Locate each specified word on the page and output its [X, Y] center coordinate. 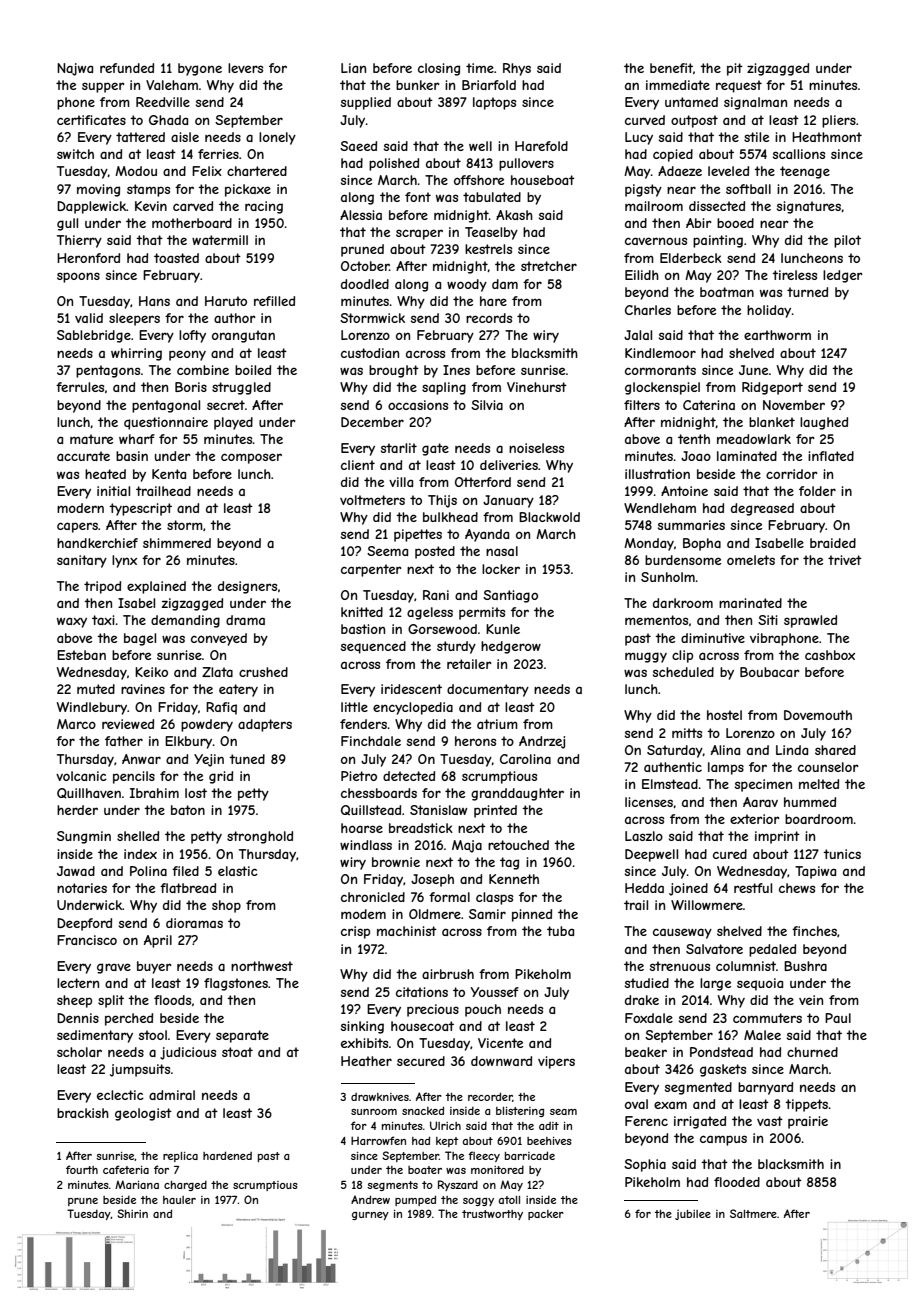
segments [392, 1186]
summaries [691, 525]
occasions [418, 405]
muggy [646, 657]
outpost [694, 121]
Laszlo [644, 836]
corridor [792, 474]
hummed [810, 802]
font [418, 197]
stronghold [260, 837]
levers [245, 68]
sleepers [134, 319]
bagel [140, 639]
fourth [82, 1169]
